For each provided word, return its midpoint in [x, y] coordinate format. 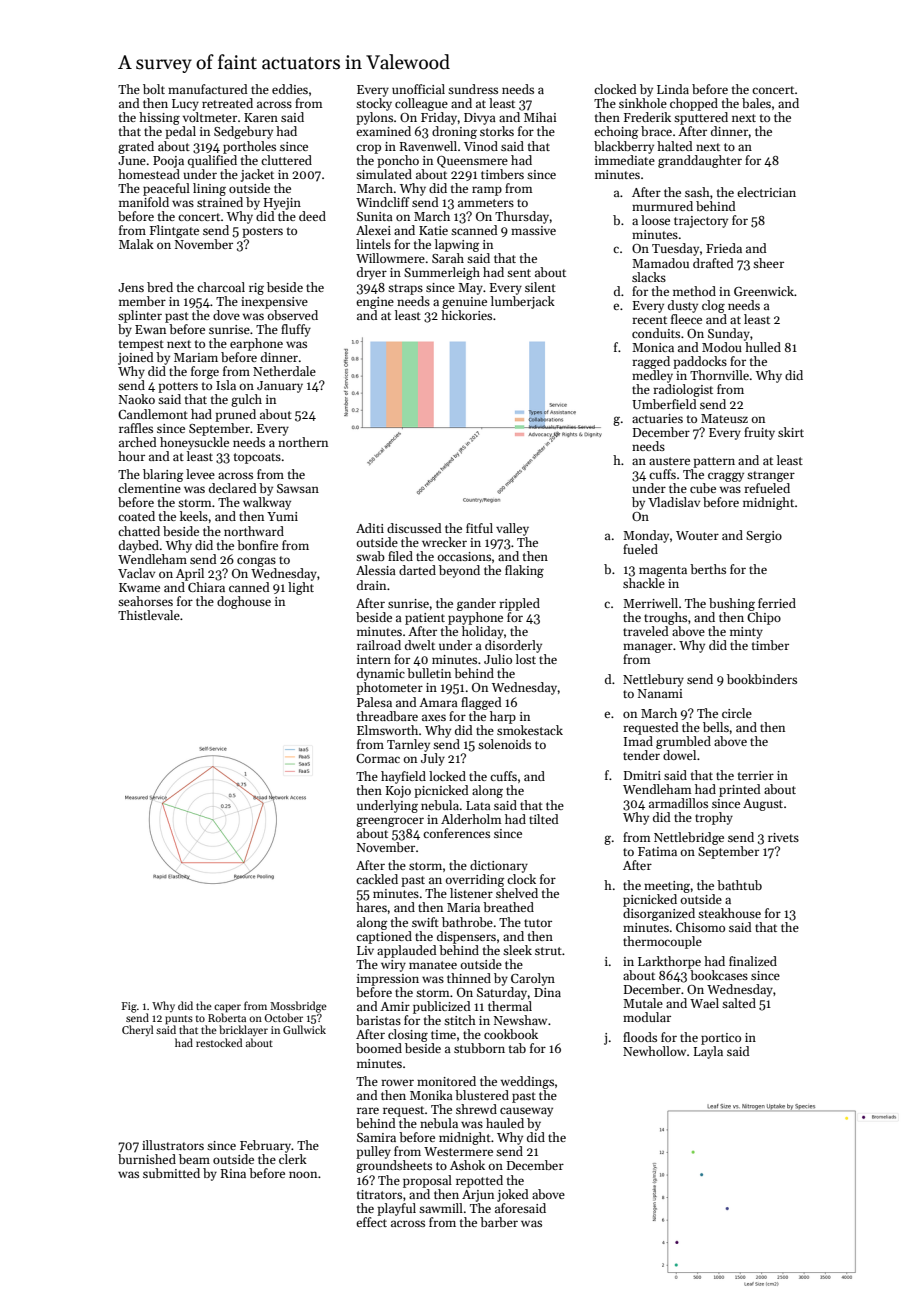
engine [375, 303]
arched [138, 442]
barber [499, 1222]
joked [513, 1195]
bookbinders [762, 679]
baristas [378, 1020]
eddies [290, 89]
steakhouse [729, 913]
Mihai [540, 117]
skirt [791, 432]
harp [503, 717]
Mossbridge [298, 1007]
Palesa [374, 702]
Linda [673, 89]
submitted [171, 1173]
